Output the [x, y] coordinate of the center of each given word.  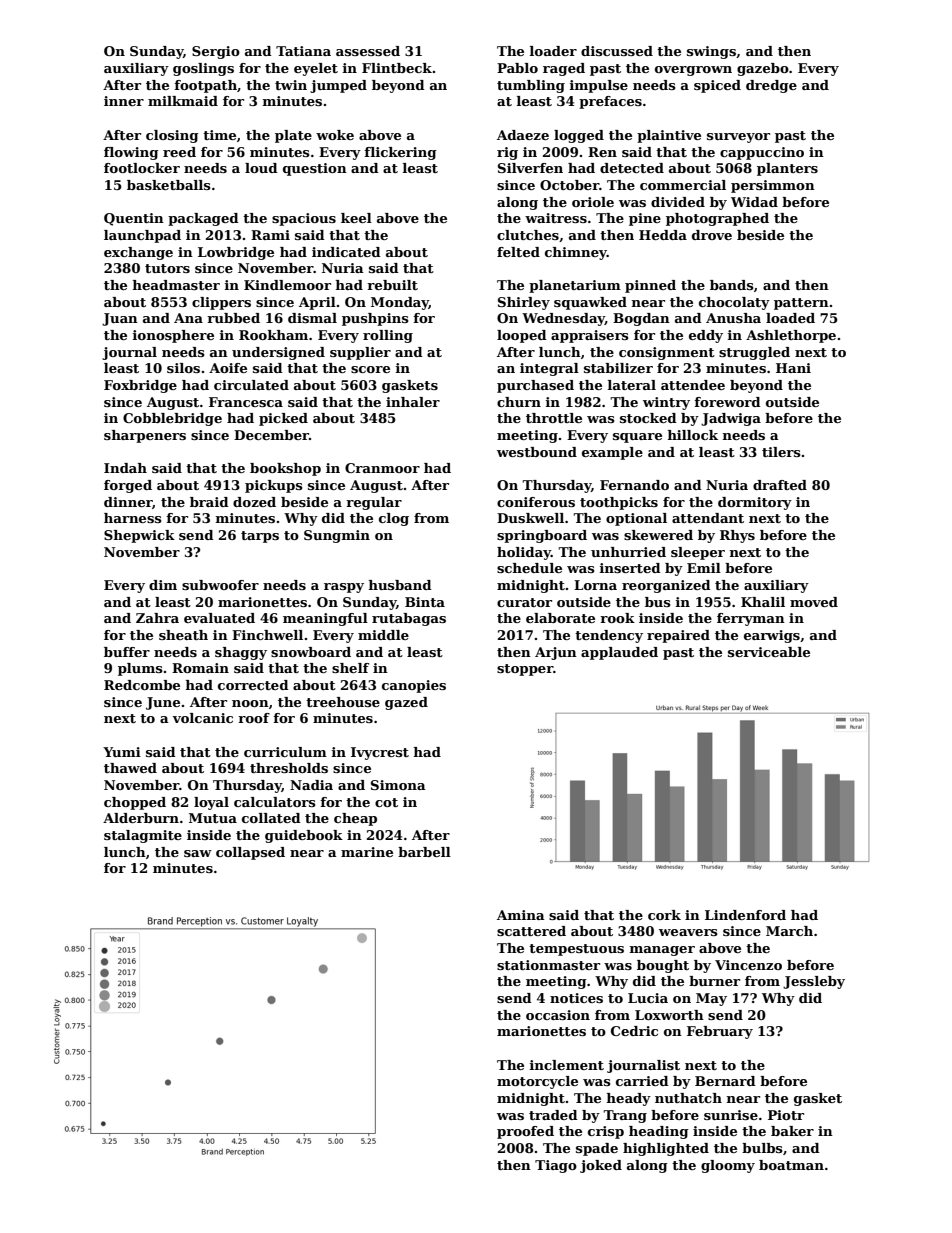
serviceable [769, 652]
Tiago [556, 1166]
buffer [127, 652]
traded [553, 1115]
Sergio [216, 52]
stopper [525, 670]
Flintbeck [397, 68]
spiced [717, 86]
